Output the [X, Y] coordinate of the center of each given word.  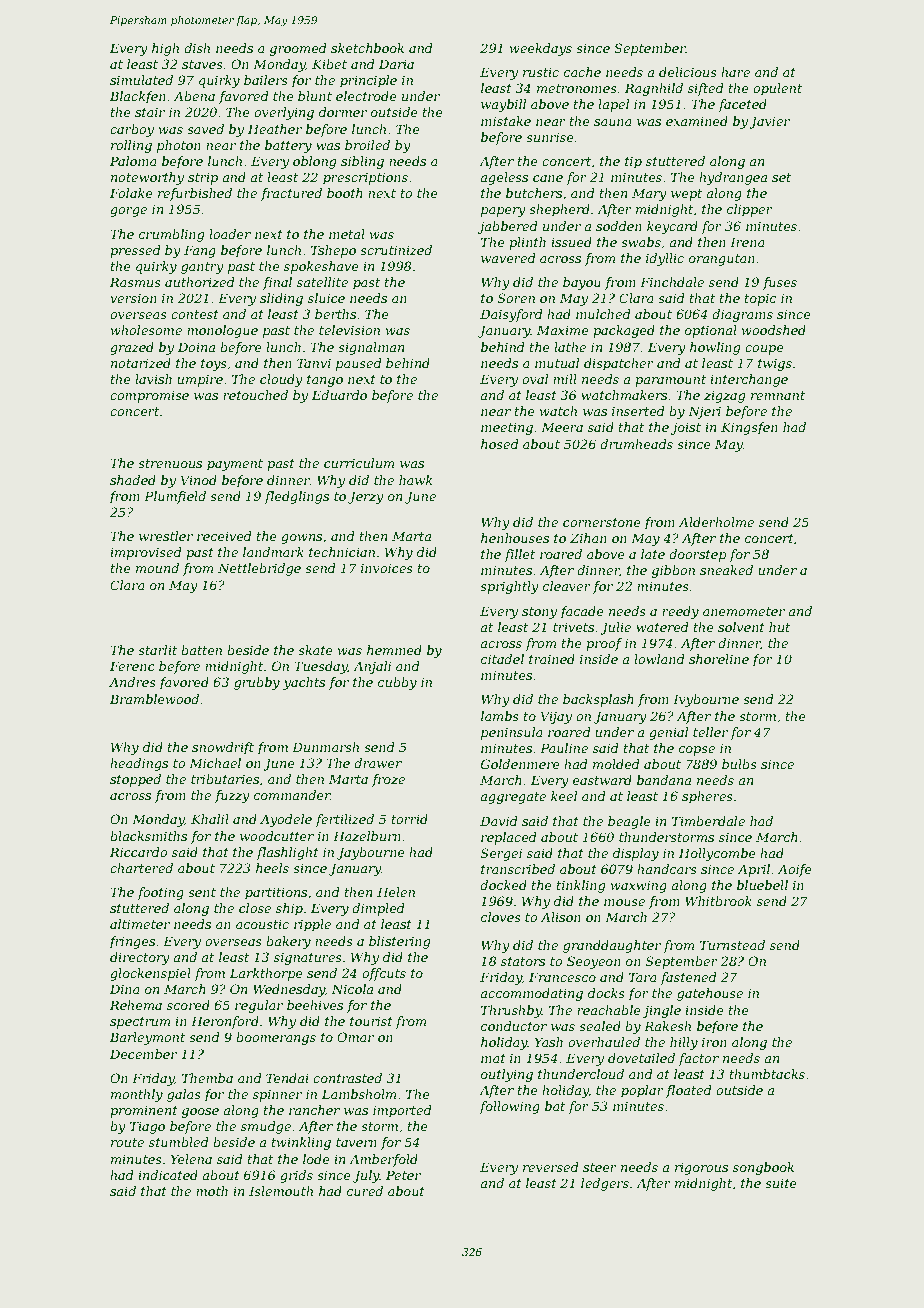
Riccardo [138, 852]
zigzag [724, 396]
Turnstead [732, 945]
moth [212, 1191]
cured [365, 1191]
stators [523, 961]
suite [781, 1183]
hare [735, 72]
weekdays [541, 49]
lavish [153, 379]
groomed [298, 49]
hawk [415, 480]
